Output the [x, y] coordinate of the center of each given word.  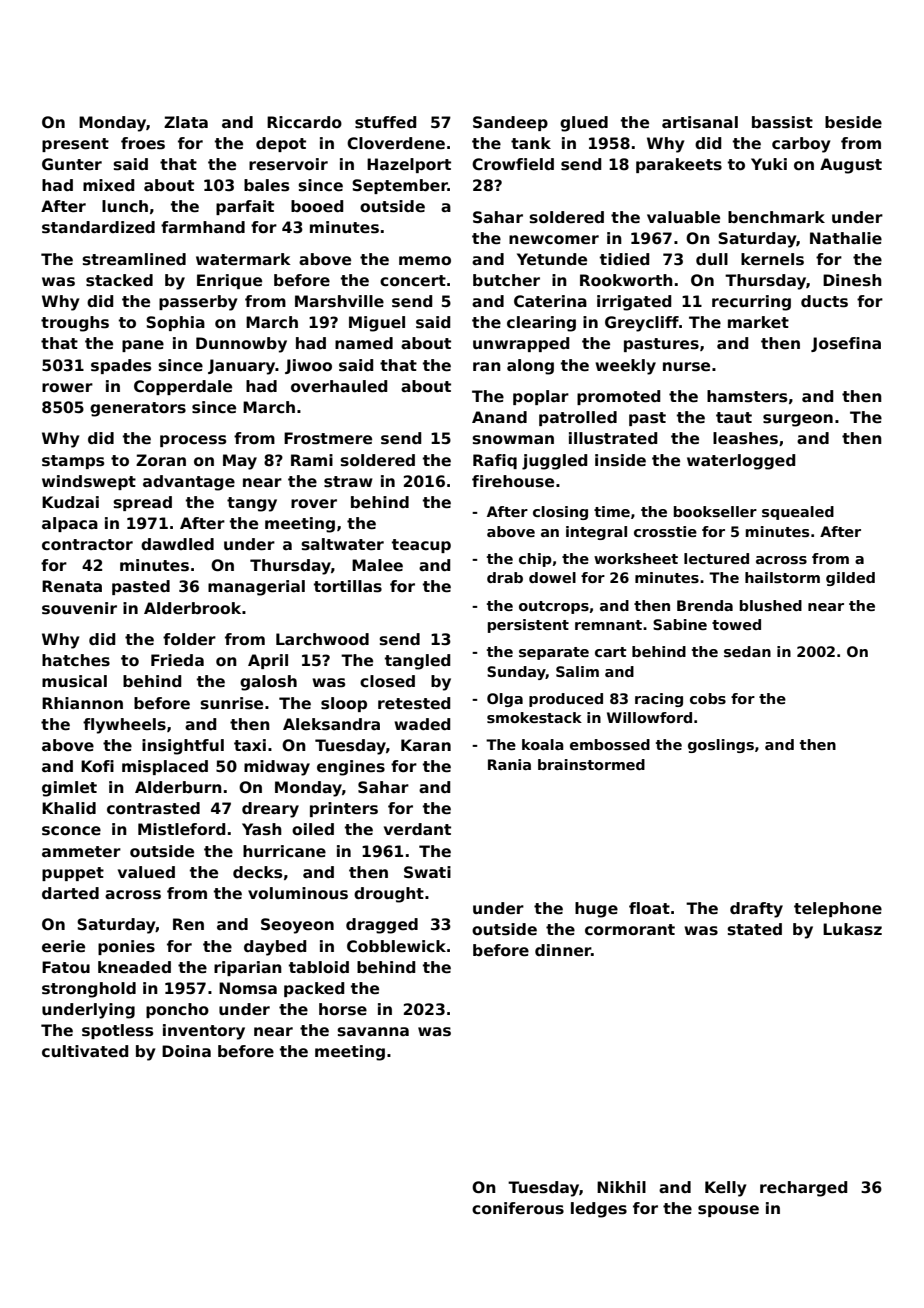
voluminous [298, 893]
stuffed [385, 122]
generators [138, 409]
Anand [499, 417]
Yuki [769, 164]
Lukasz [852, 929]
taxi [250, 745]
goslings [721, 746]
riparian [248, 968]
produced [566, 700]
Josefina [846, 344]
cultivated [85, 1051]
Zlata [186, 122]
